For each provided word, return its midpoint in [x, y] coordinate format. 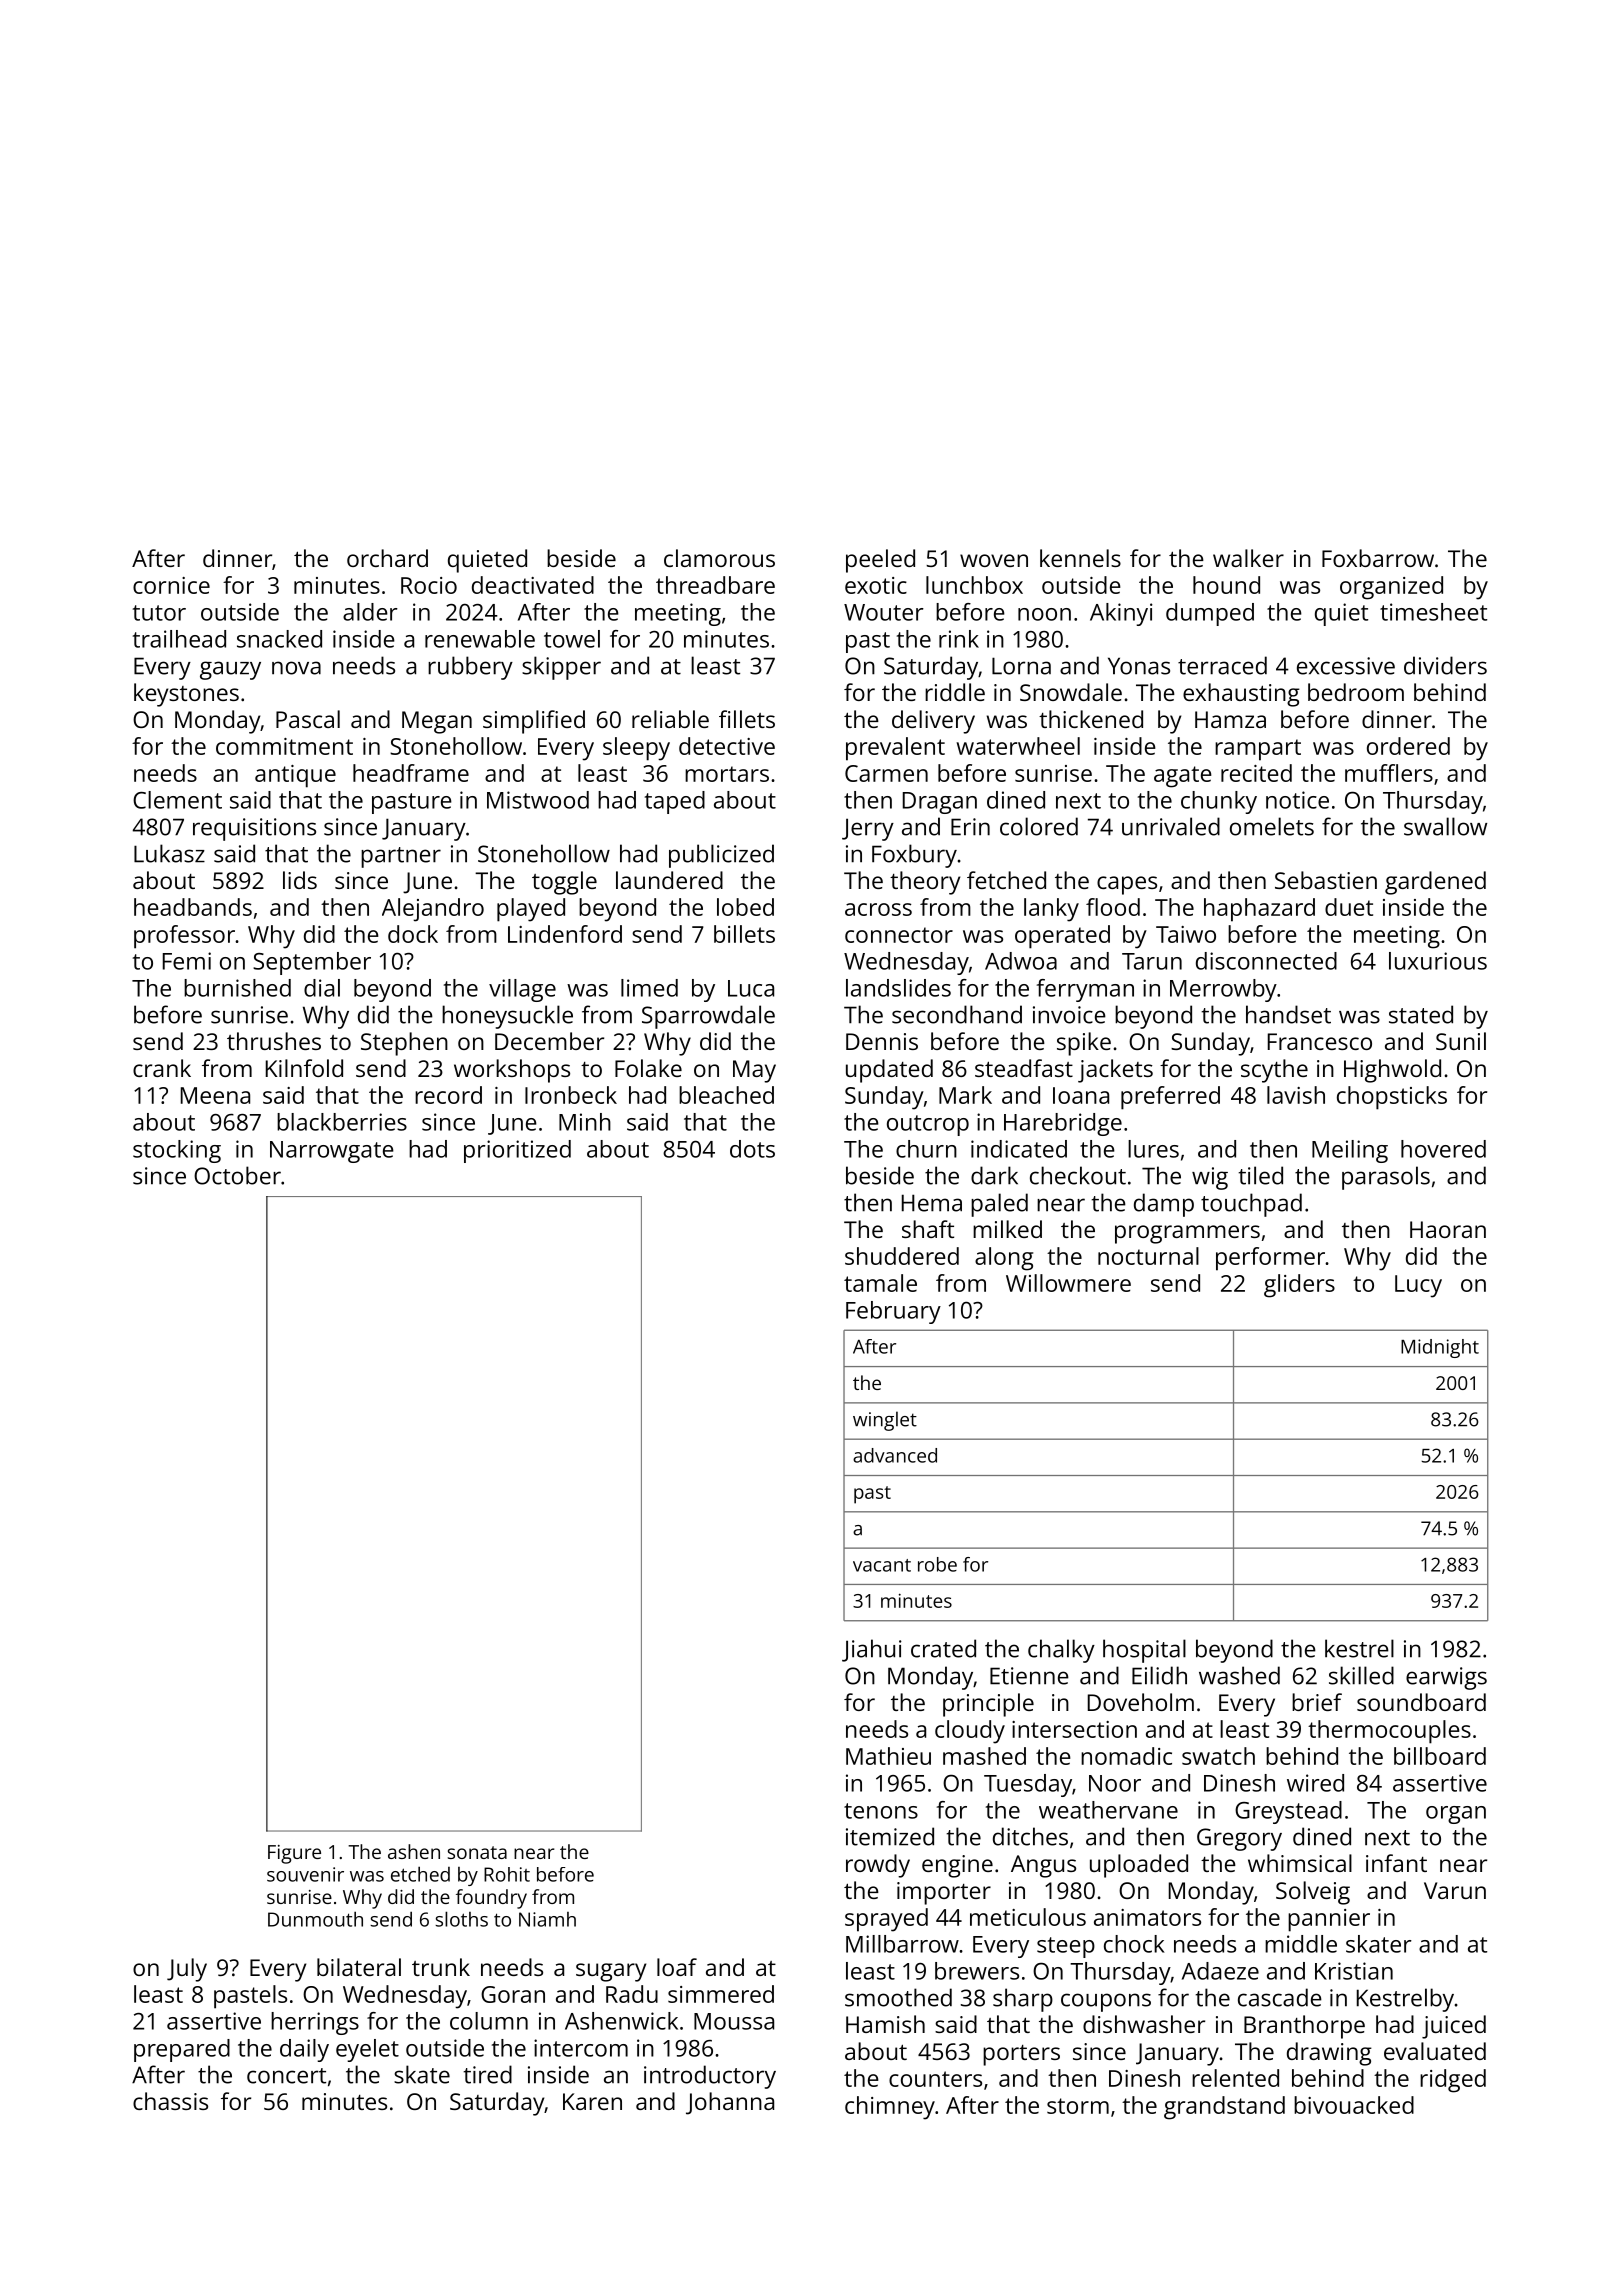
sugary [611, 1972]
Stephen [404, 1044]
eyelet [367, 2050]
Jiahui [872, 1650]
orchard [387, 558]
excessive [1346, 666]
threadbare [715, 585]
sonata [477, 1852]
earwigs [1446, 1678]
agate [1183, 777]
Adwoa [1021, 961]
